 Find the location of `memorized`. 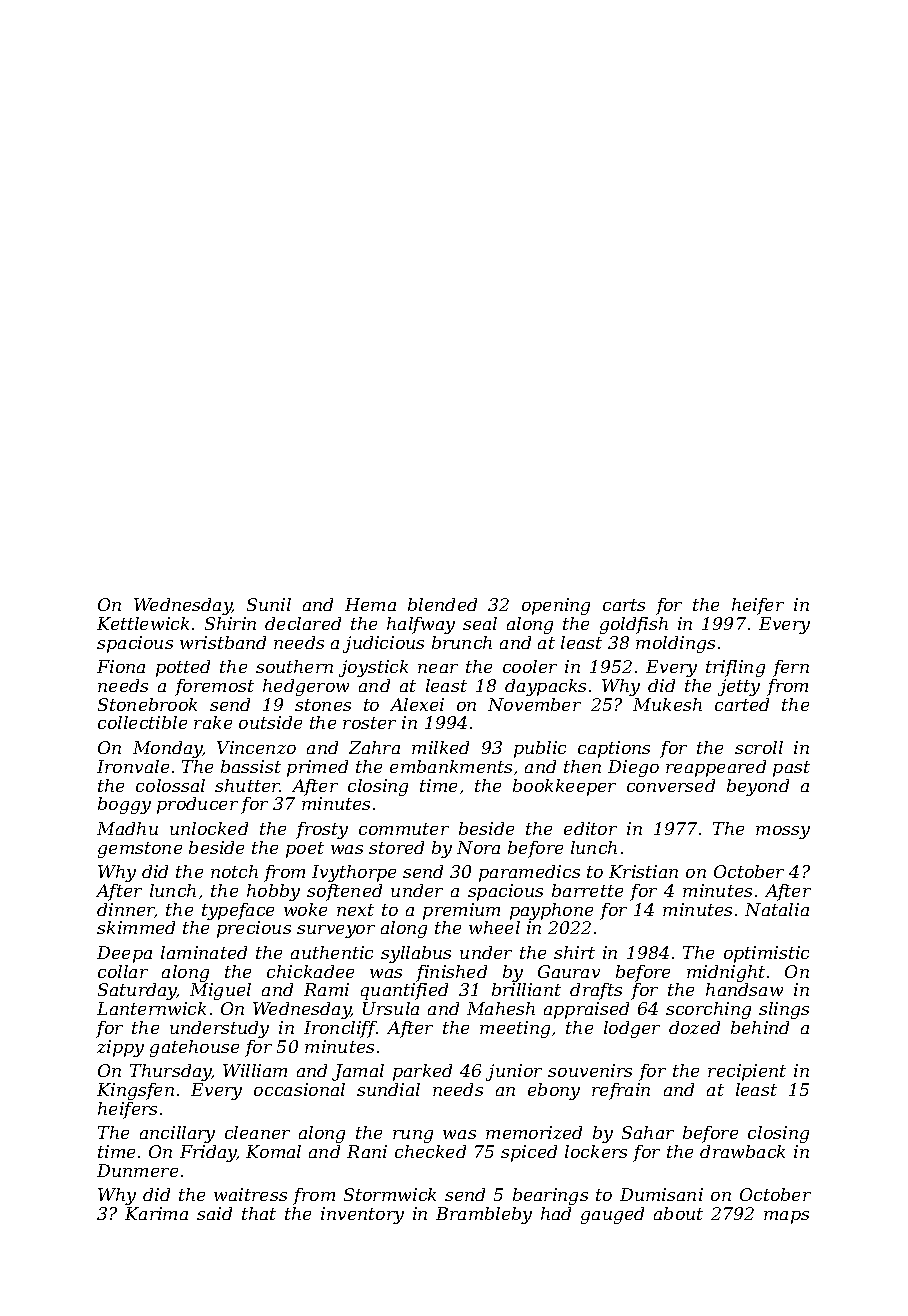

memorized is located at coordinates (534, 1132).
